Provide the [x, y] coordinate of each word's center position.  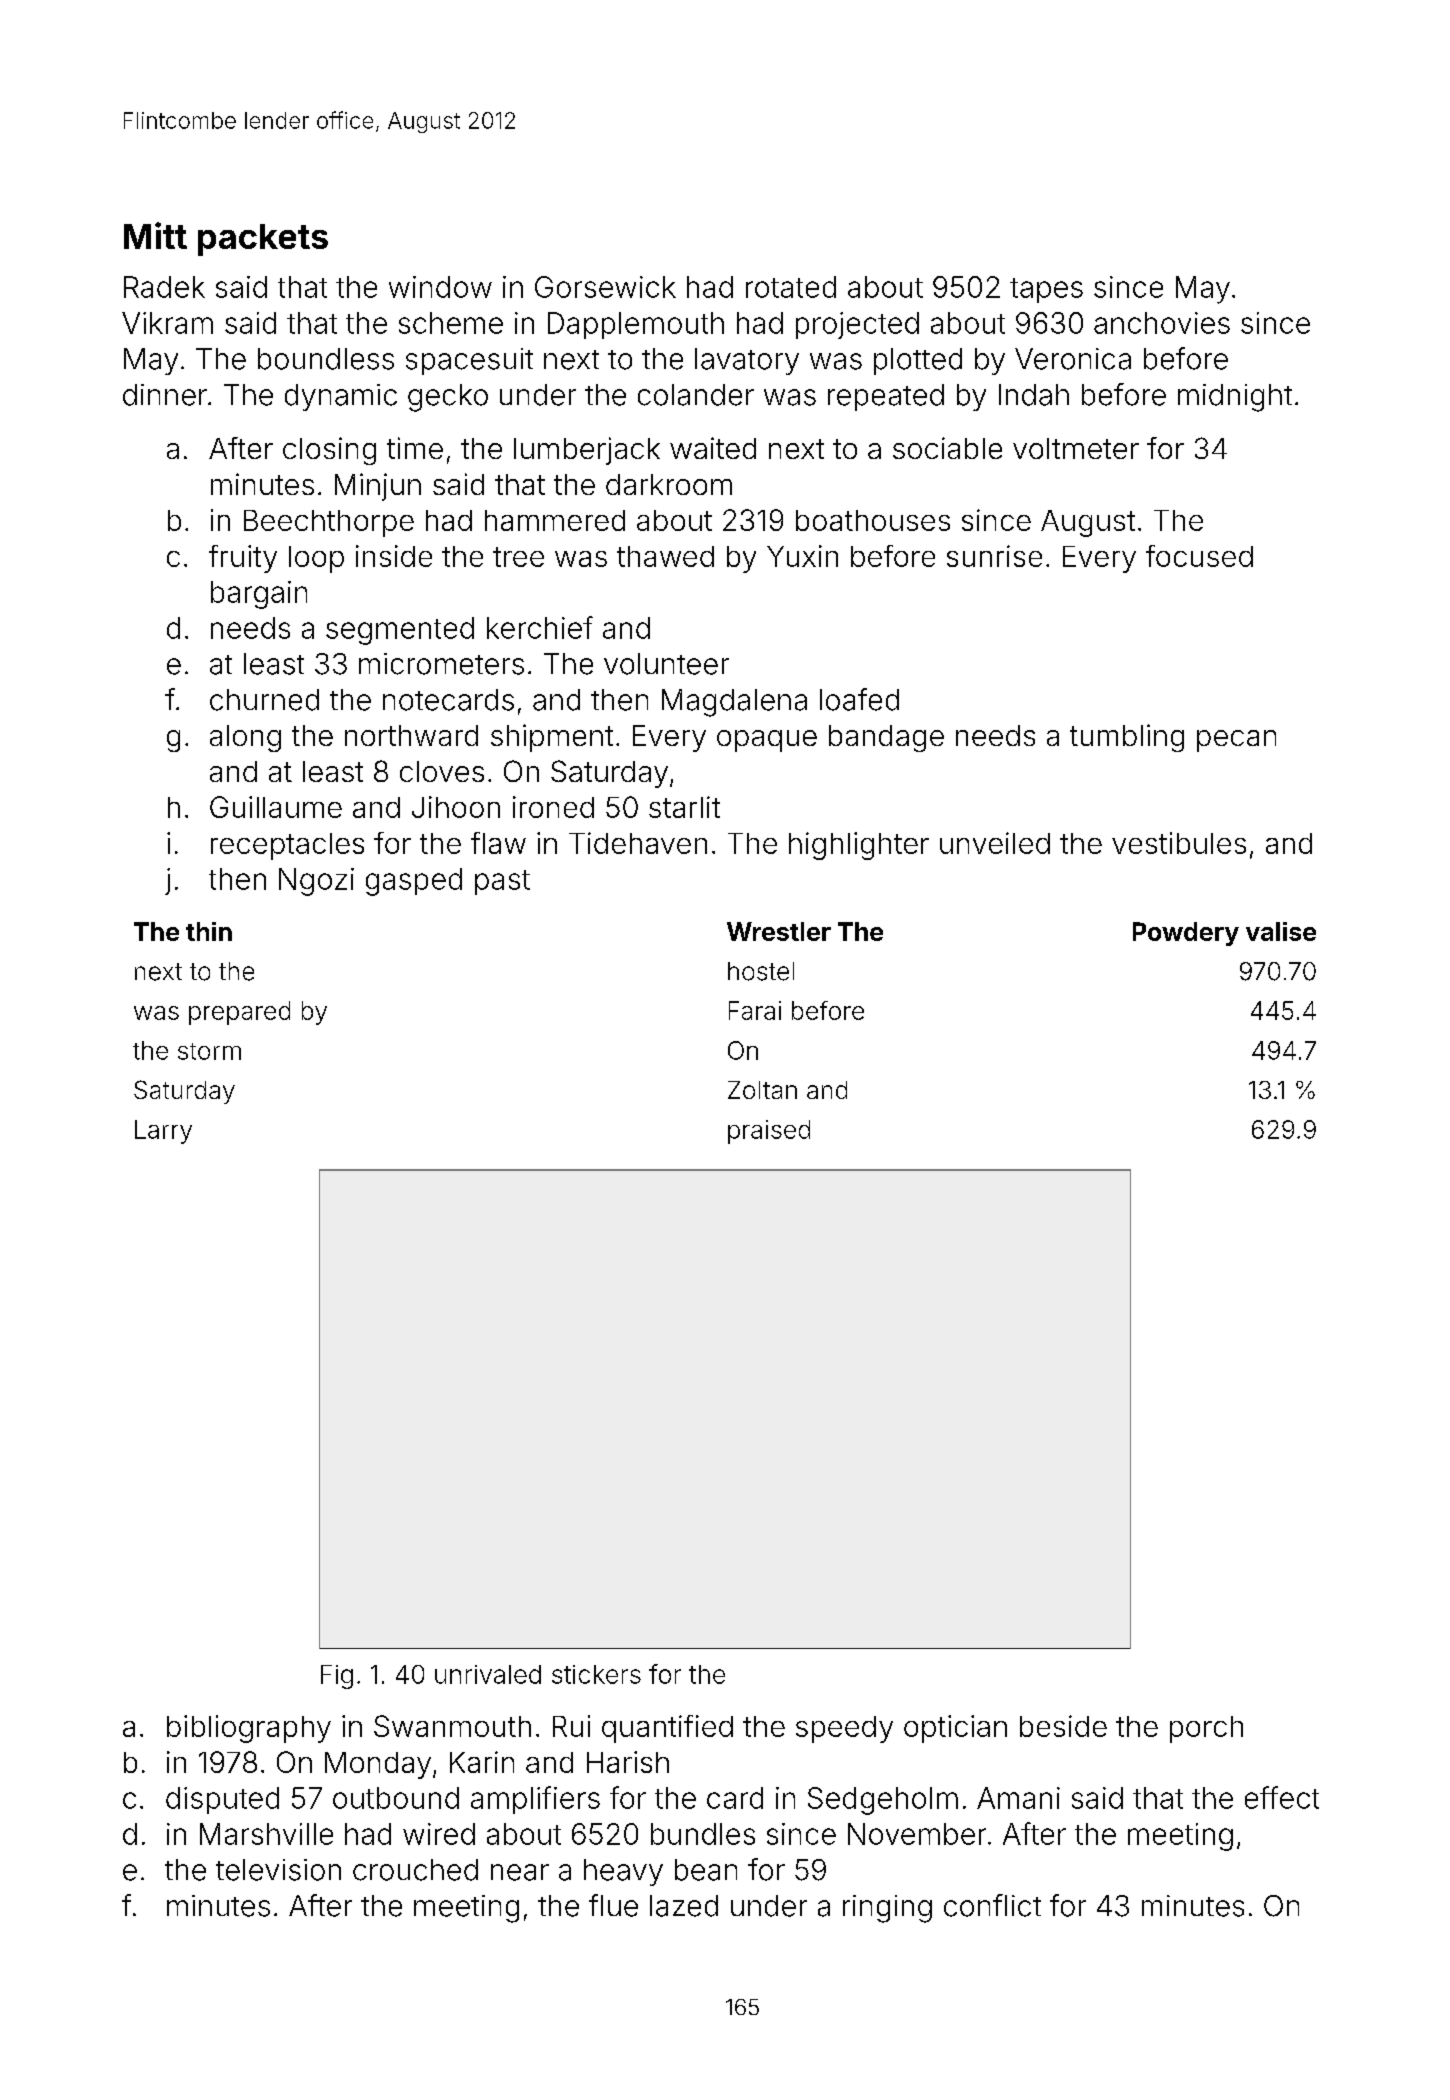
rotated [791, 287]
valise [1281, 931]
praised [769, 1132]
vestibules [1179, 843]
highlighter [859, 846]
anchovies [1162, 323]
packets [263, 240]
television [278, 1870]
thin [209, 931]
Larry [163, 1132]
